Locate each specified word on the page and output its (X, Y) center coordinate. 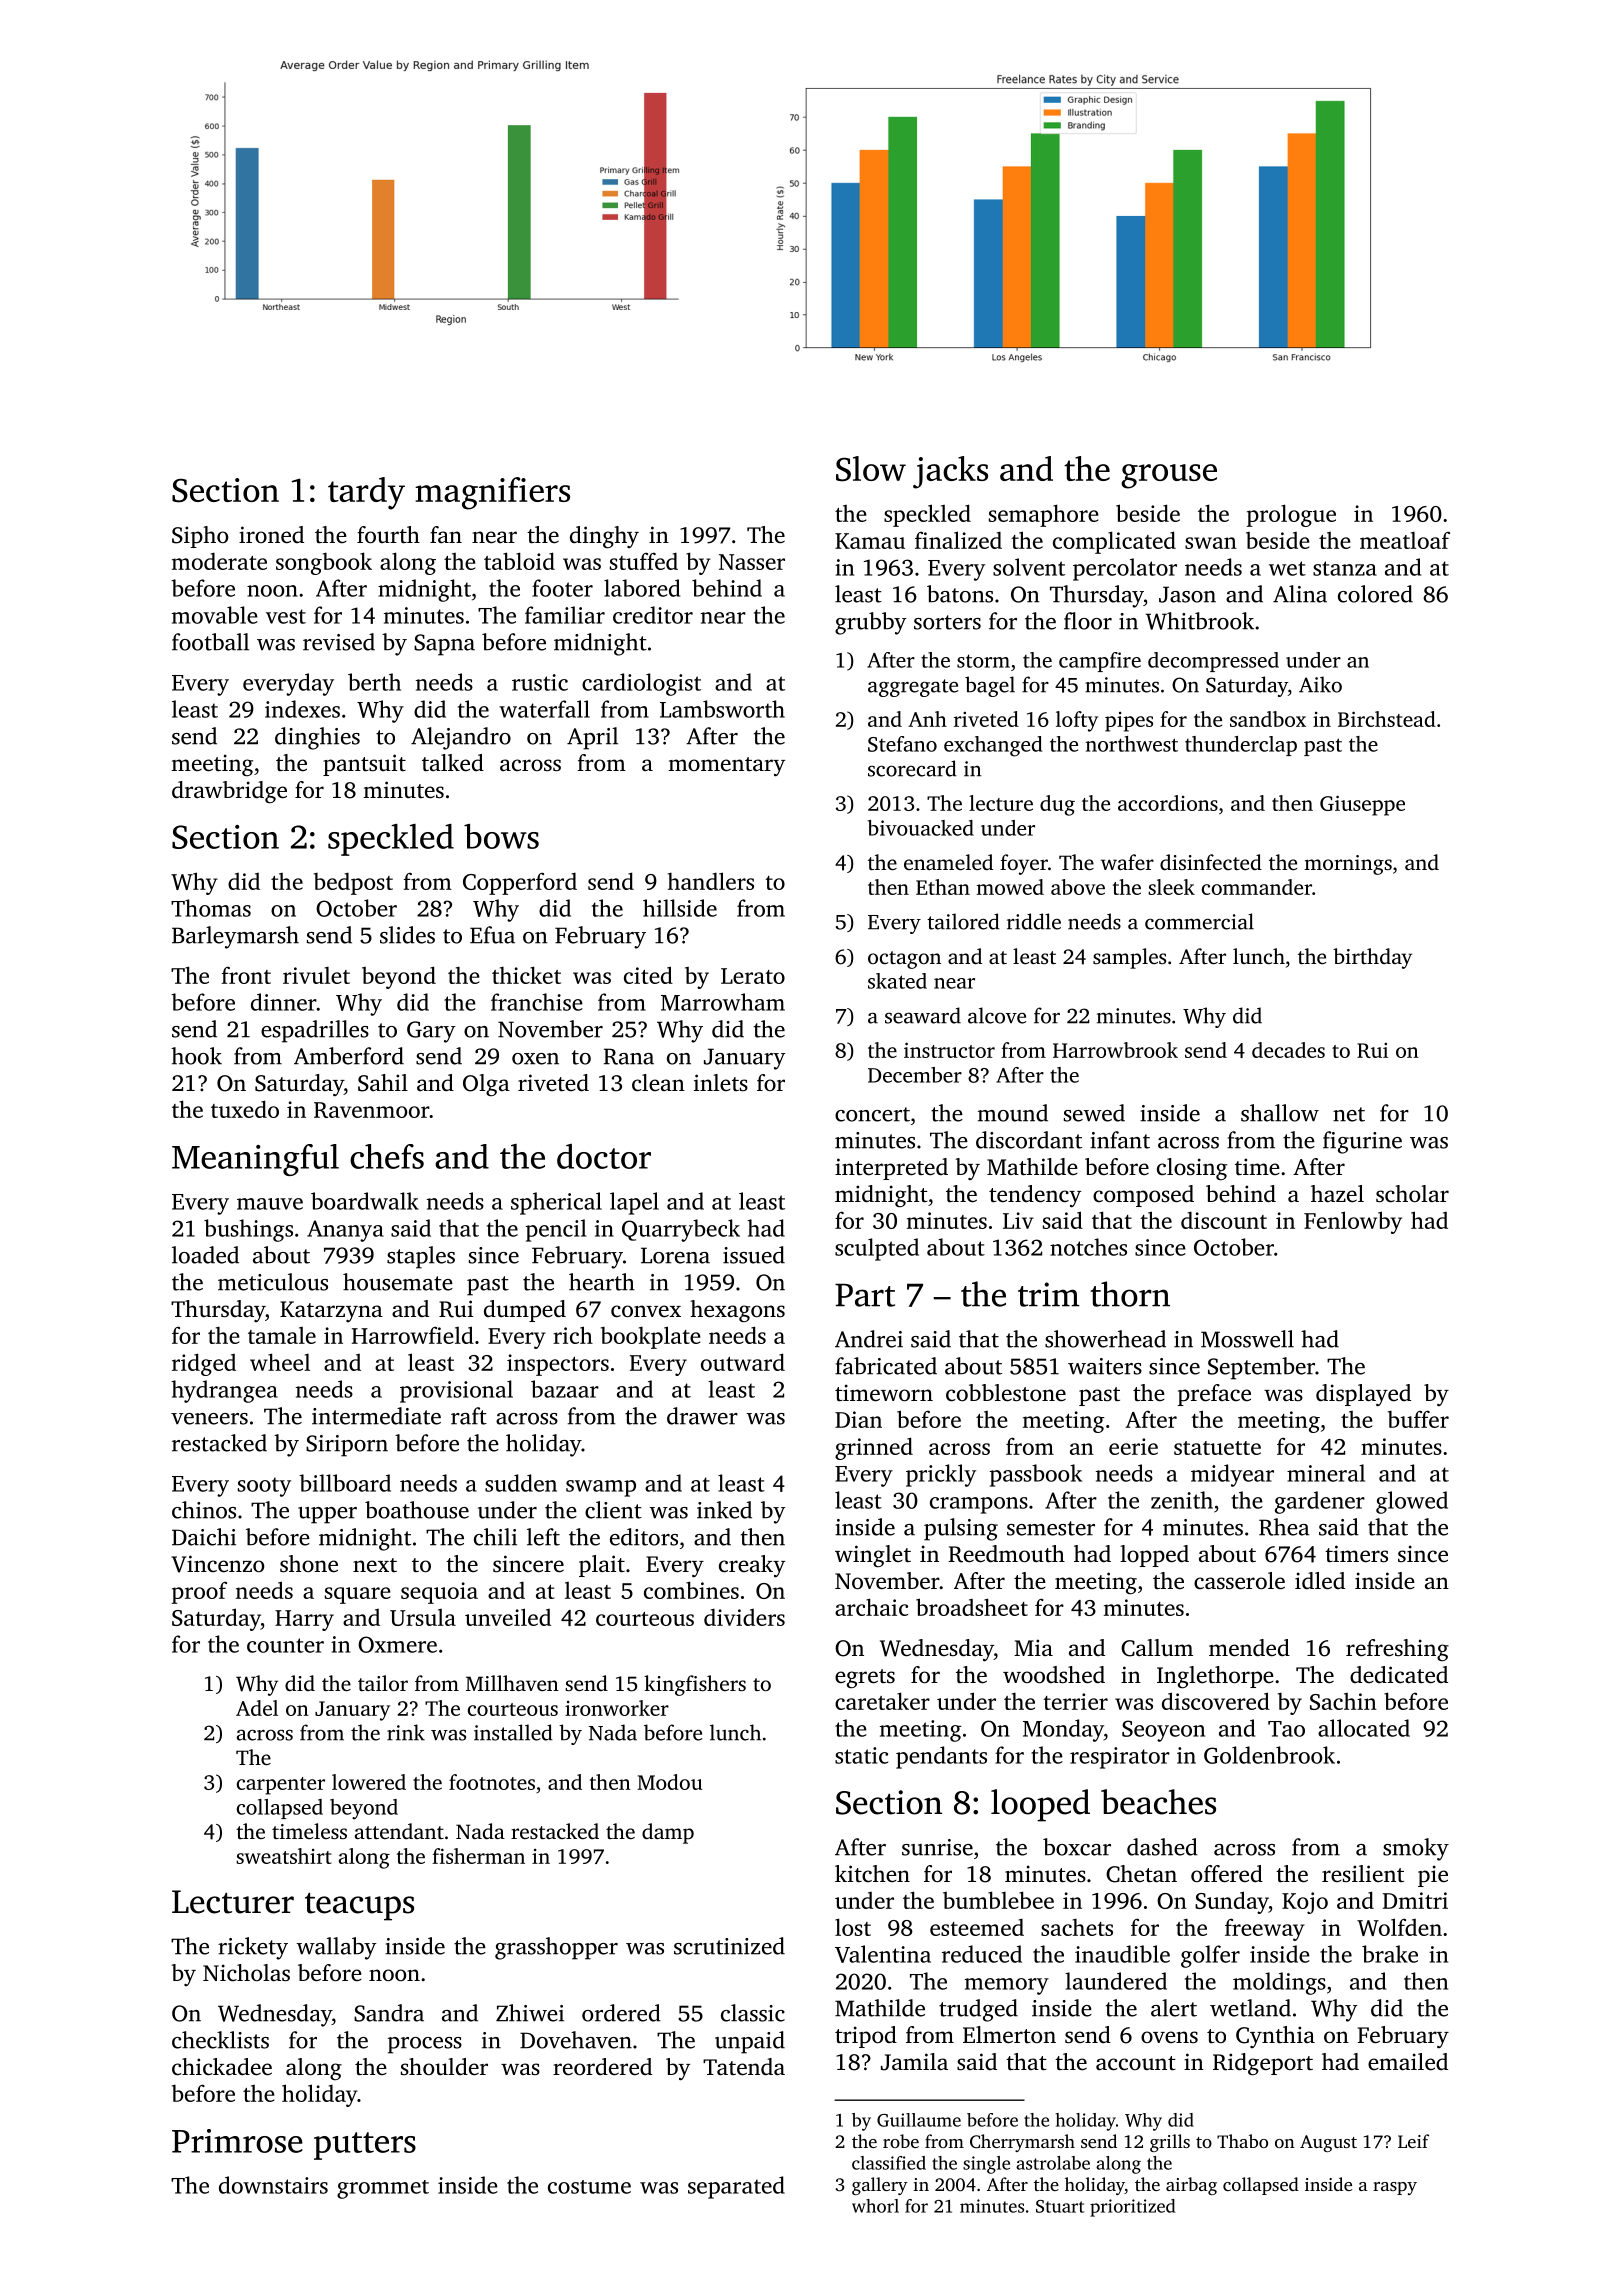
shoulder (444, 2067)
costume (589, 2187)
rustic (540, 682)
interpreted (891, 1169)
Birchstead (1387, 719)
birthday (1372, 958)
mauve (270, 1204)
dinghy (604, 537)
